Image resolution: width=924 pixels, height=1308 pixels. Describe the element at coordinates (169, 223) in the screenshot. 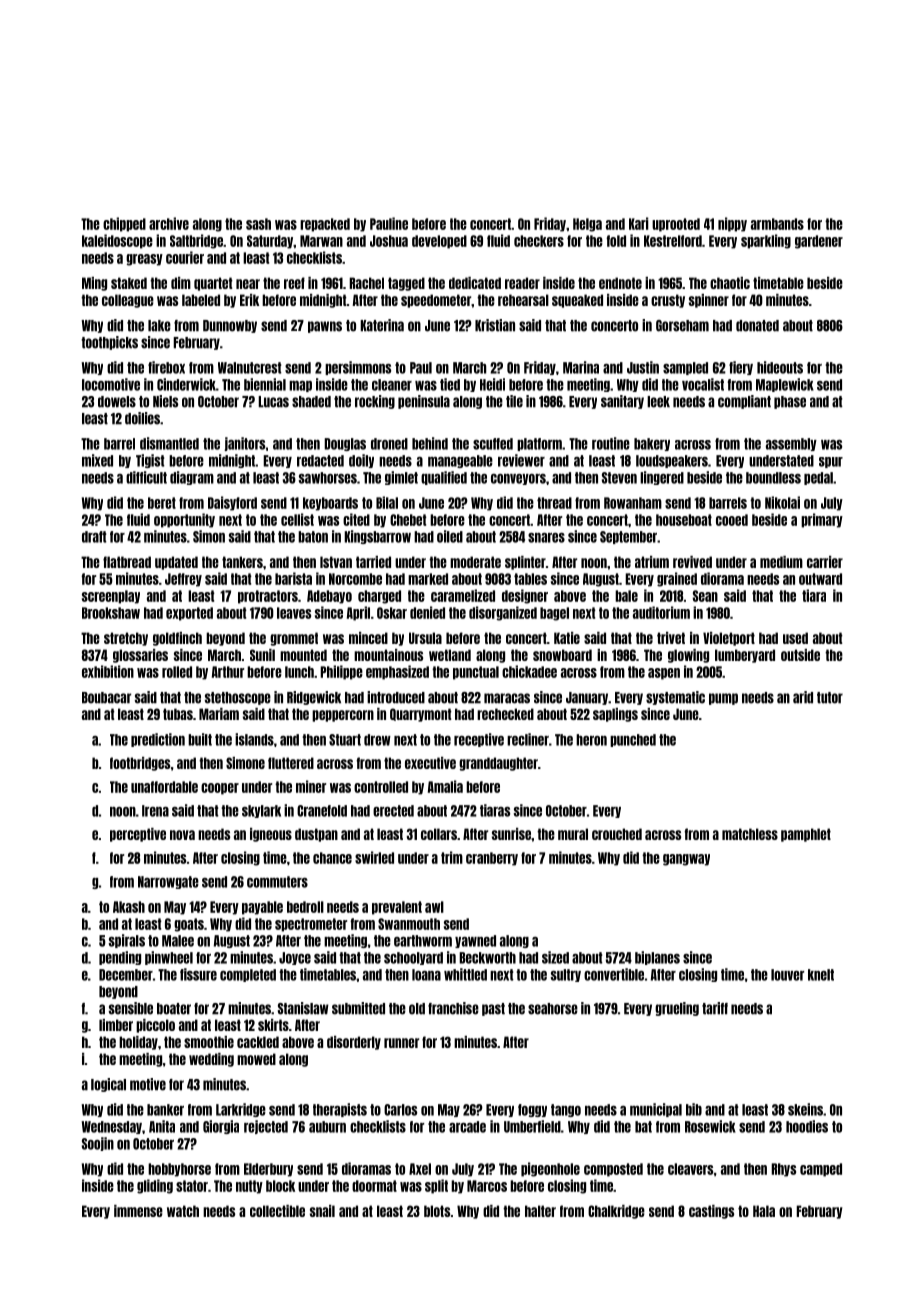

I see `archive` at that location.
